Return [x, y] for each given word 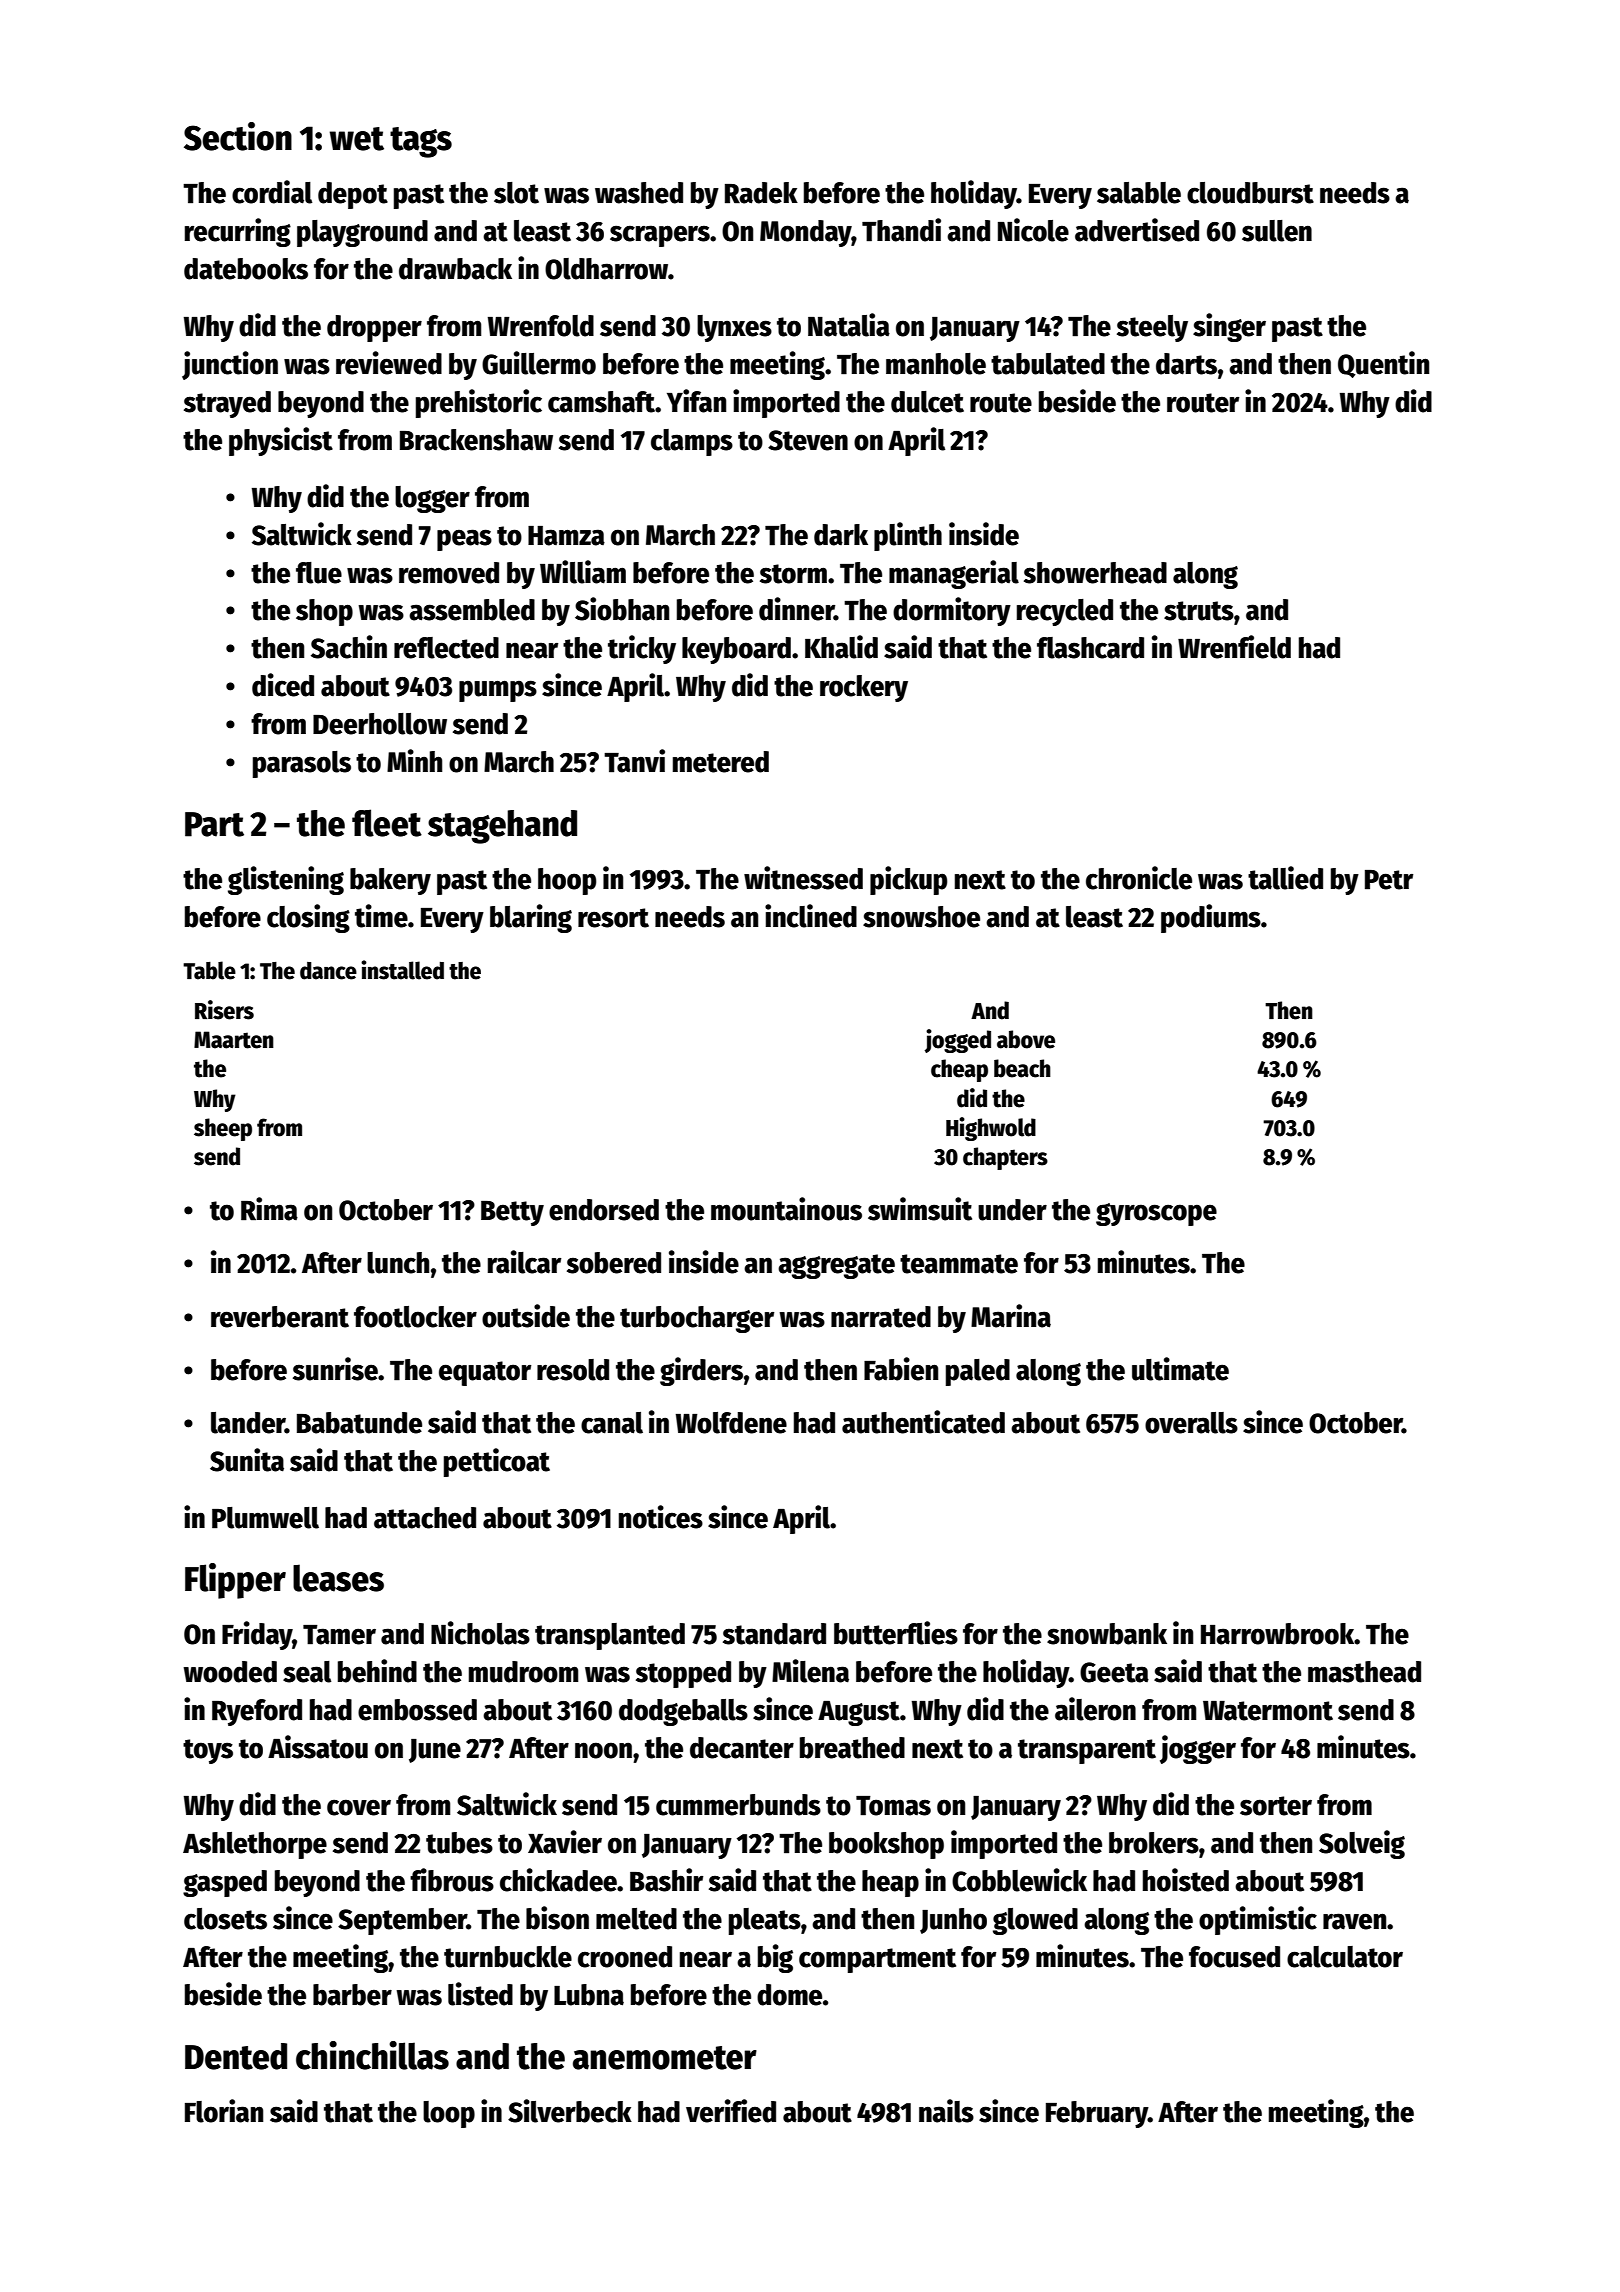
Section [238, 136]
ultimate [1180, 1369]
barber [352, 1995]
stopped [683, 1674]
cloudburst [1250, 193]
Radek [761, 193]
